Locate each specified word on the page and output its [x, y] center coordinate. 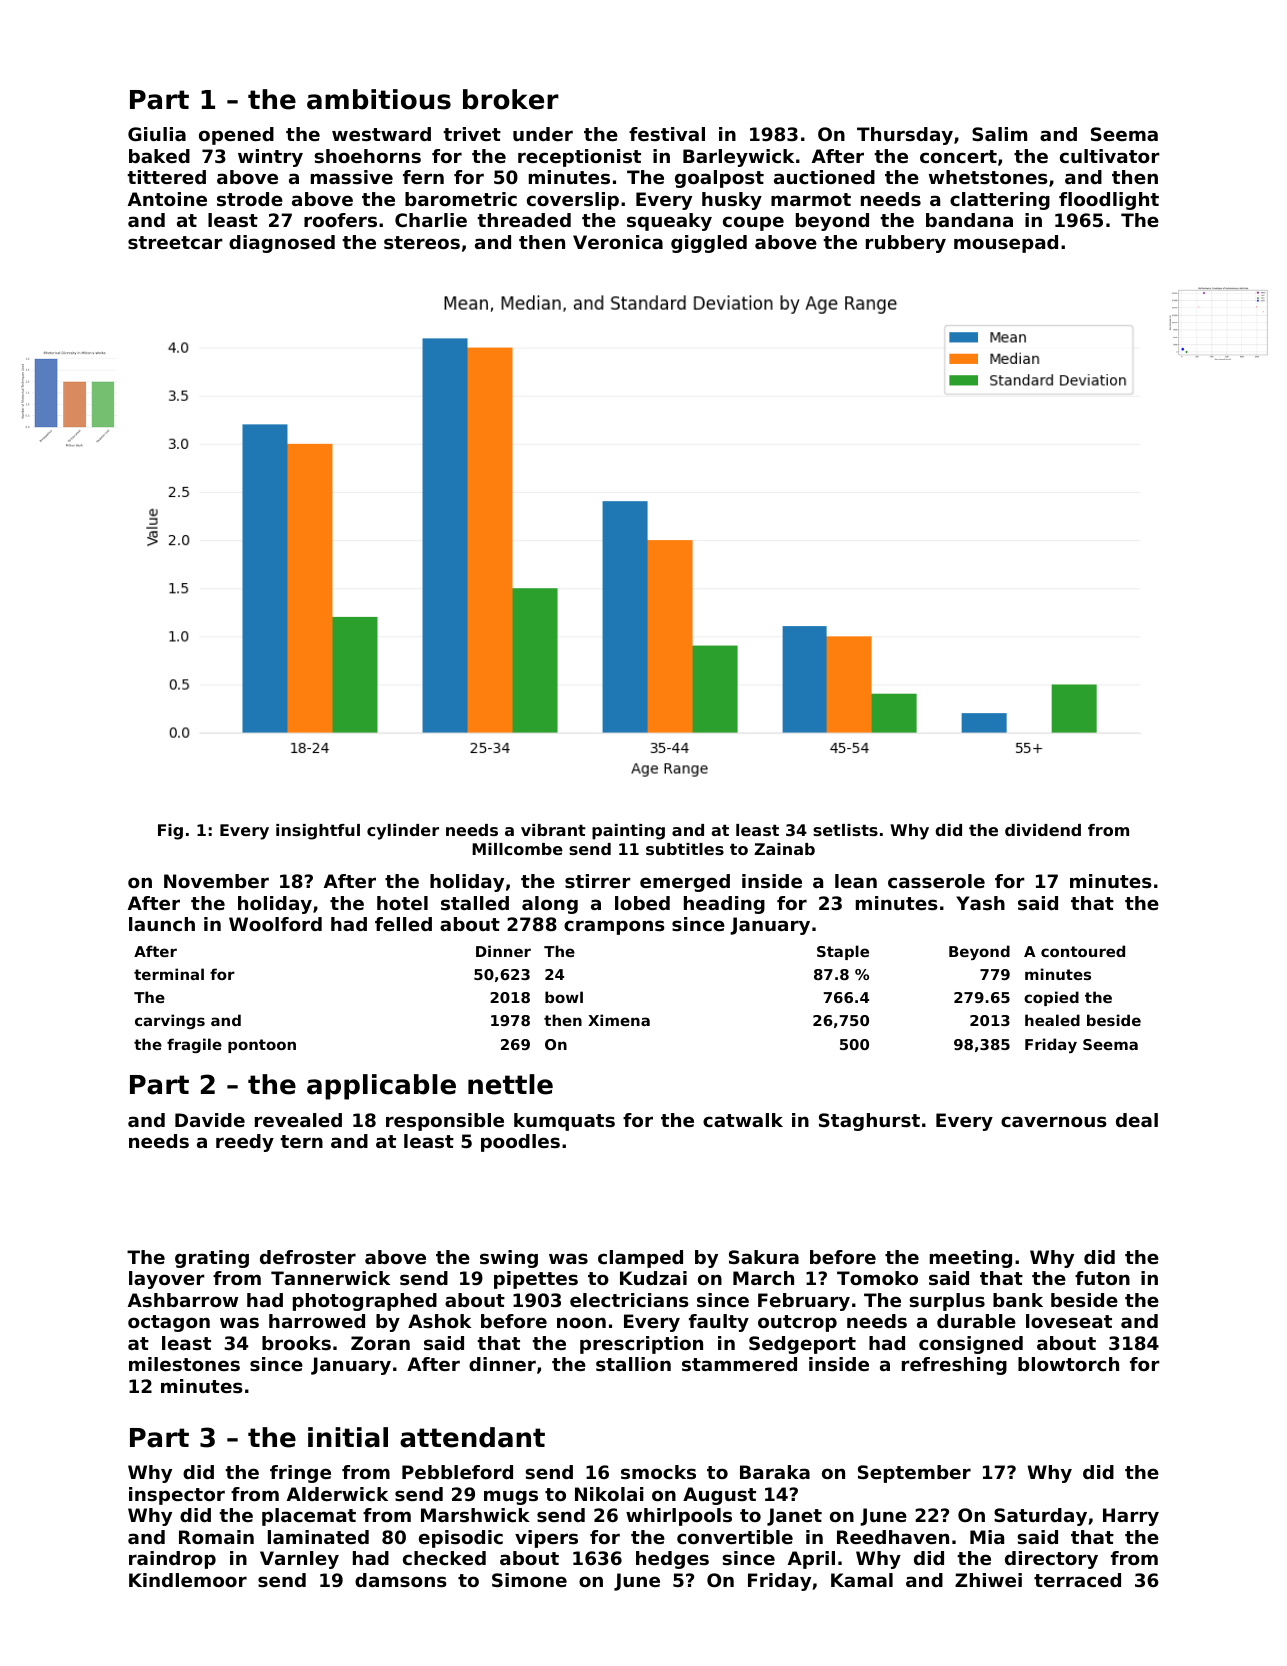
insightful [318, 832]
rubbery [906, 244]
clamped [640, 1259]
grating [212, 1259]
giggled [709, 244]
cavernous [1054, 1121]
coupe [753, 223]
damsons [401, 1580]
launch [162, 924]
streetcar [175, 242]
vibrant [553, 830]
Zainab [784, 849]
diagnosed [282, 244]
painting [628, 832]
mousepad [1006, 244]
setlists [845, 830]
